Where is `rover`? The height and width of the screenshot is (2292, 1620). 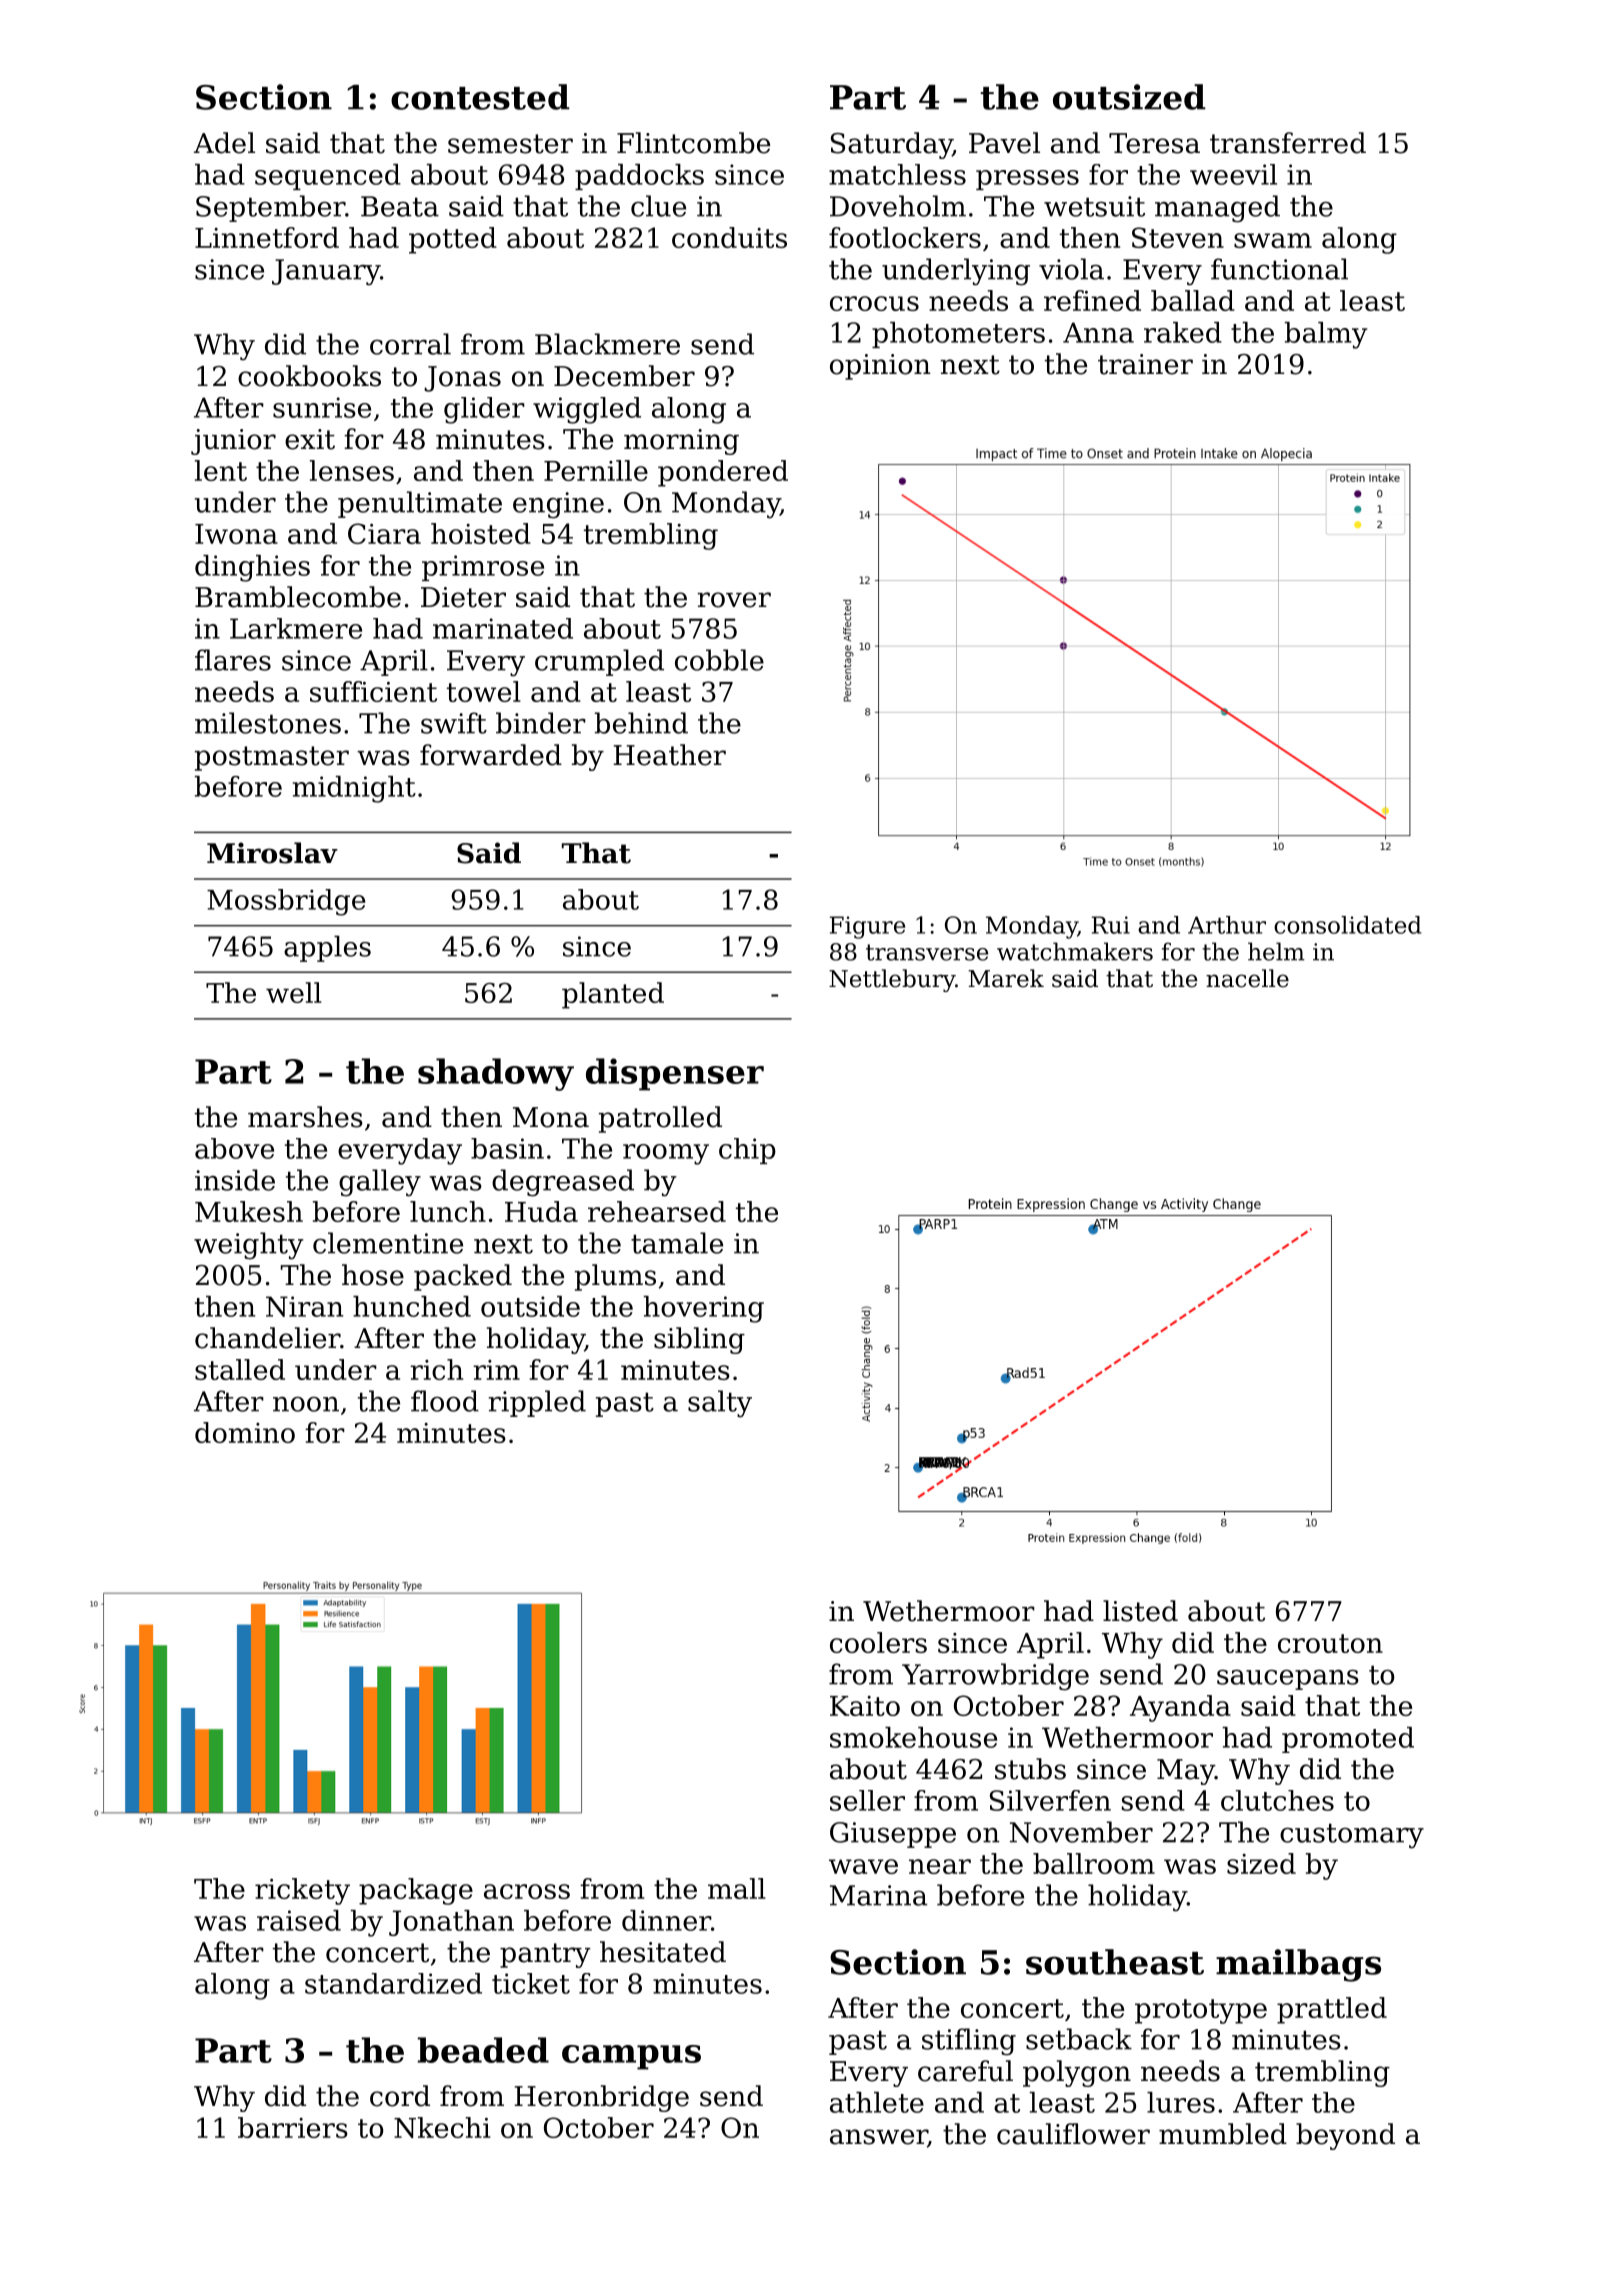
rover is located at coordinates (734, 600).
